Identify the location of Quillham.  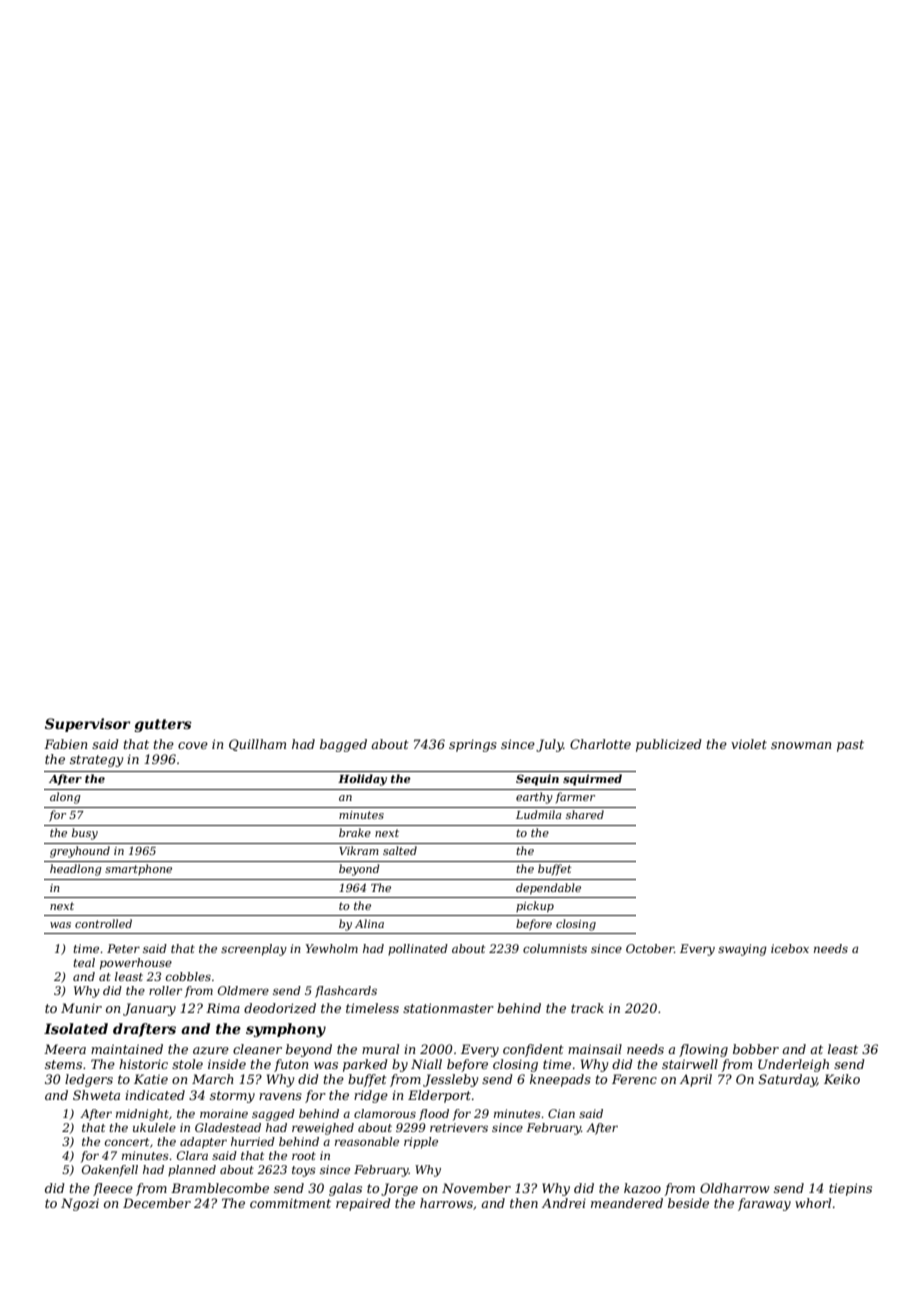
(257, 745).
